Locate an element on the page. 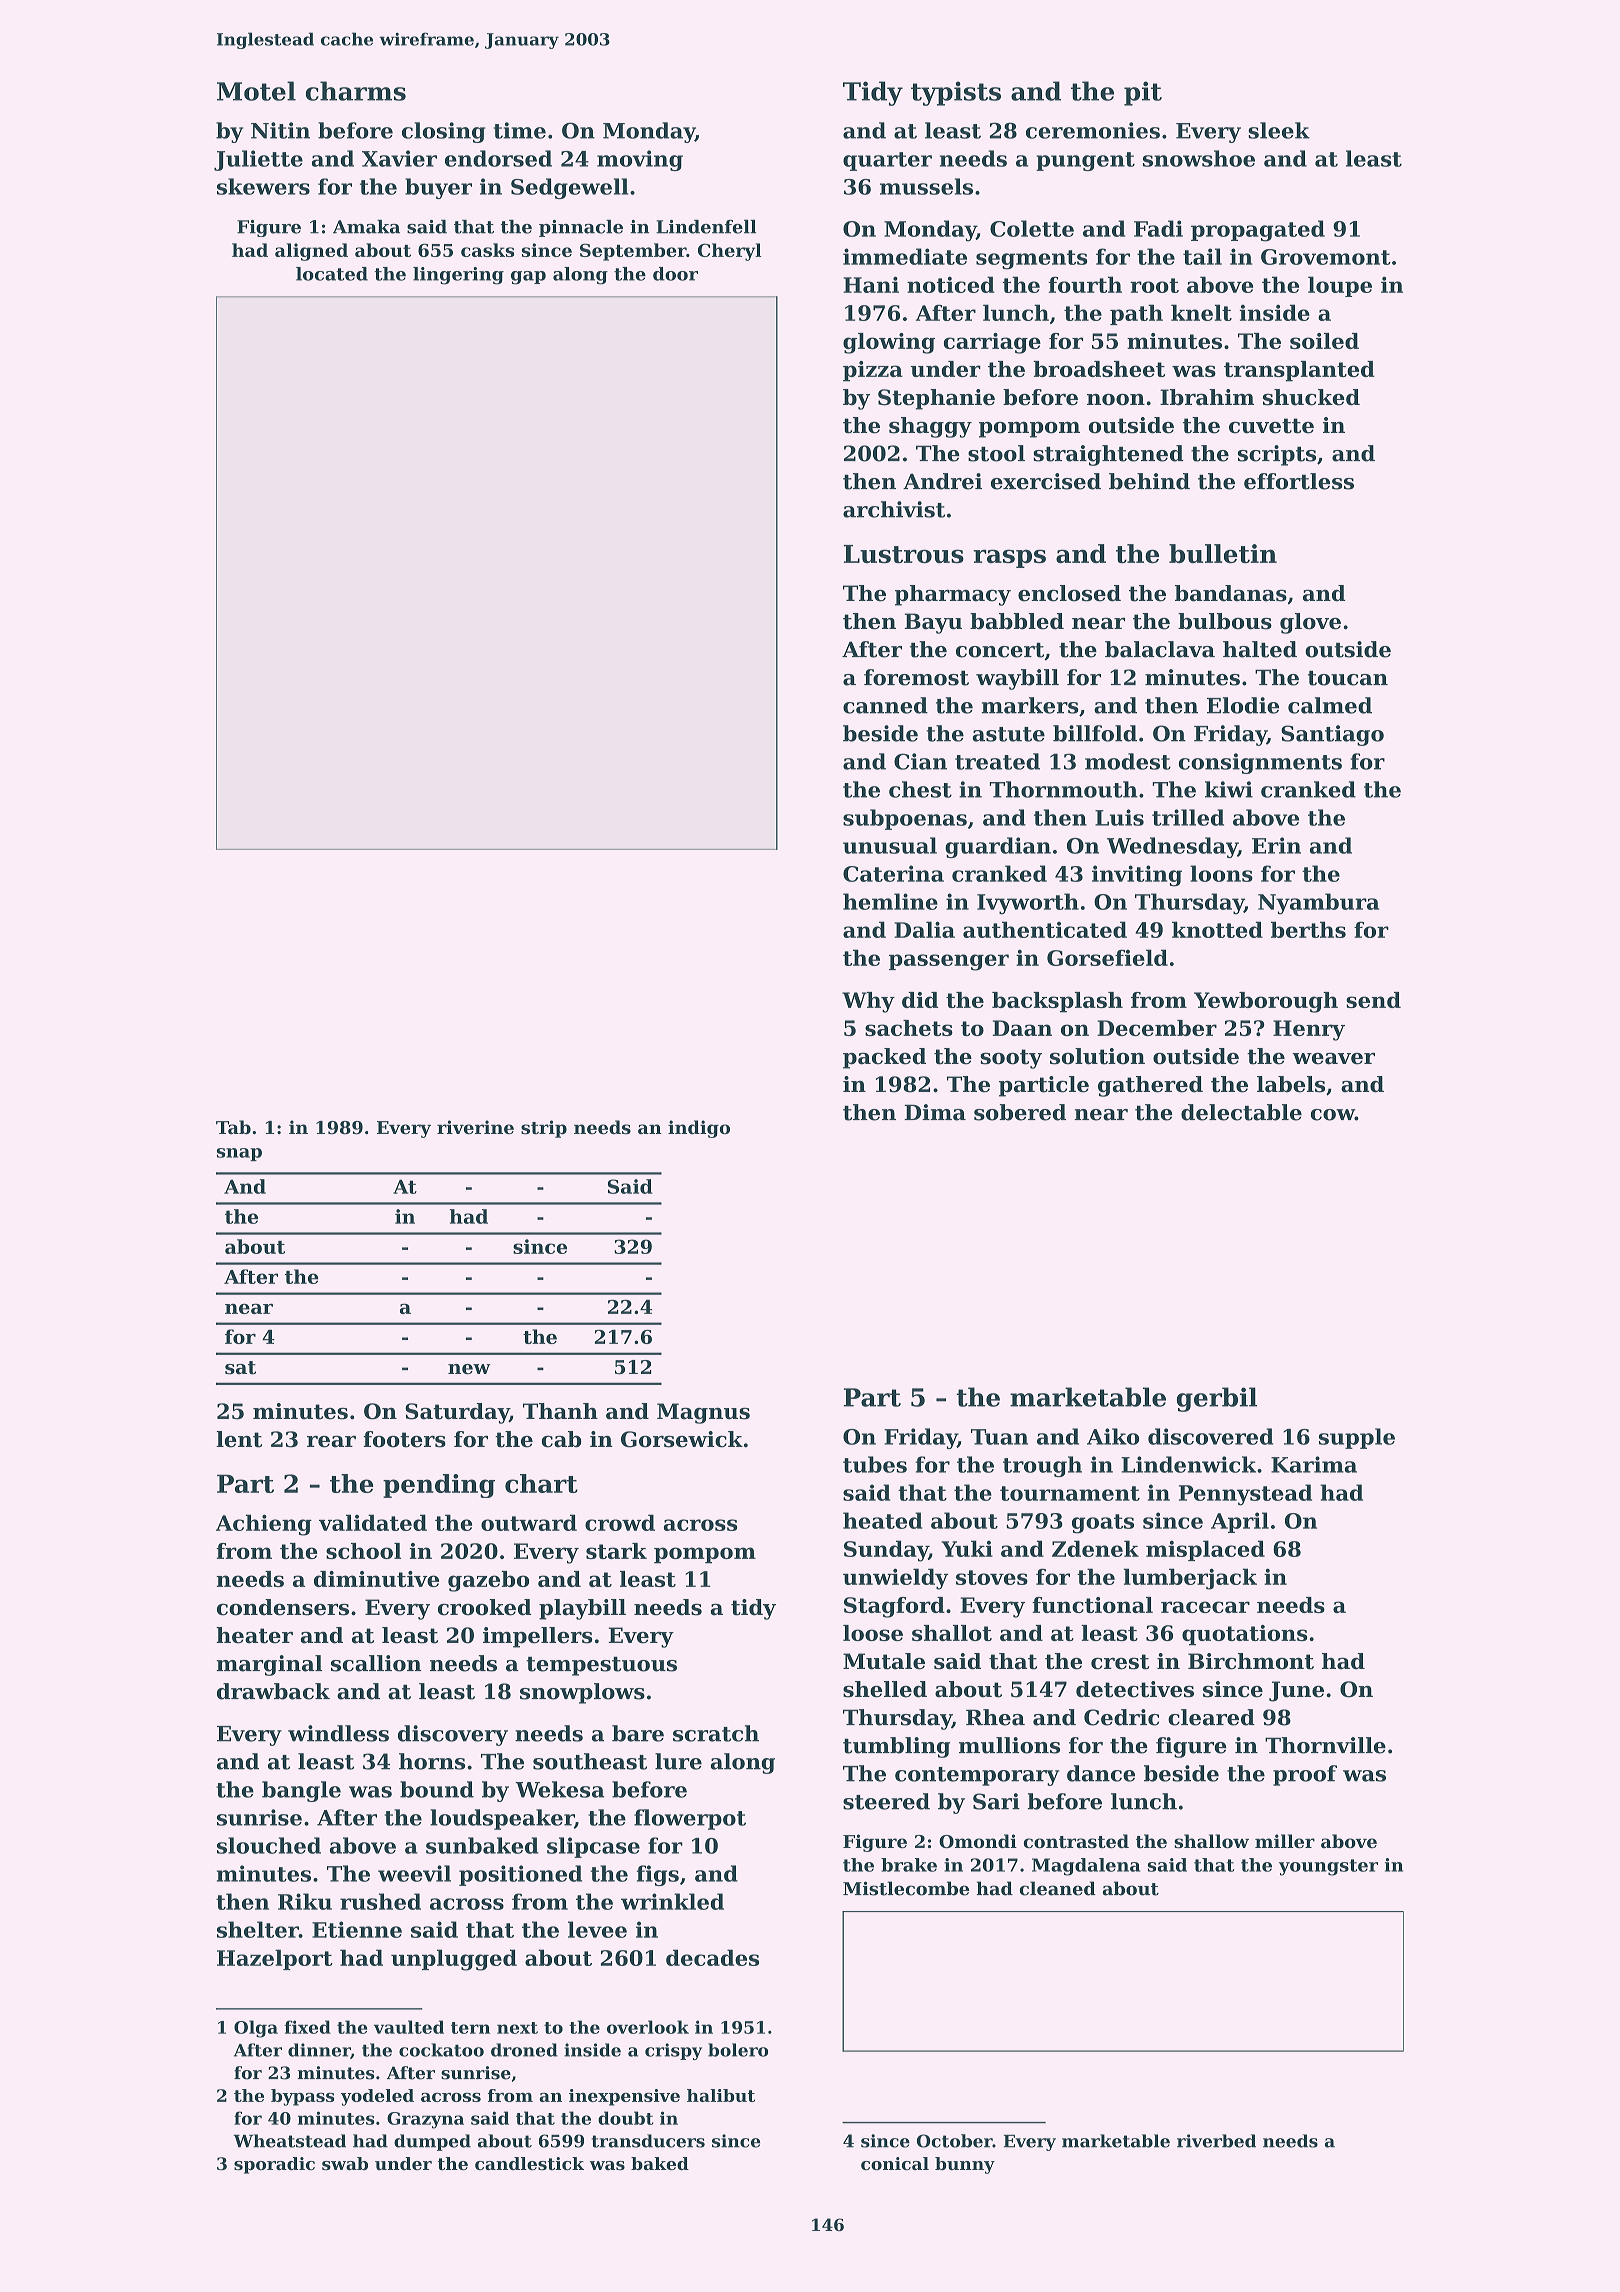 Image resolution: width=1620 pixels, height=2292 pixels. miller is located at coordinates (1285, 1841).
